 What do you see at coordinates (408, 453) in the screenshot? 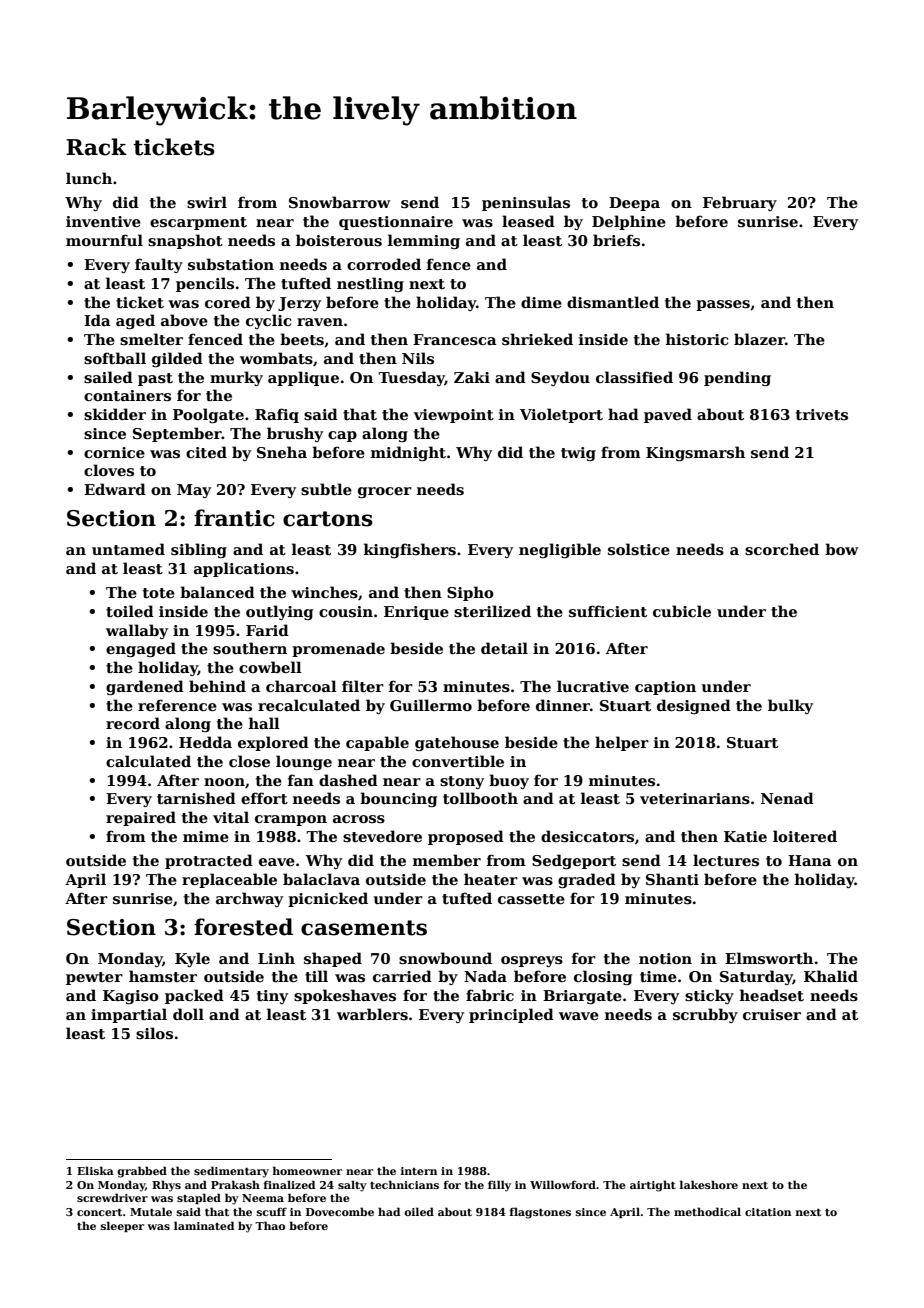
I see `midnight` at bounding box center [408, 453].
